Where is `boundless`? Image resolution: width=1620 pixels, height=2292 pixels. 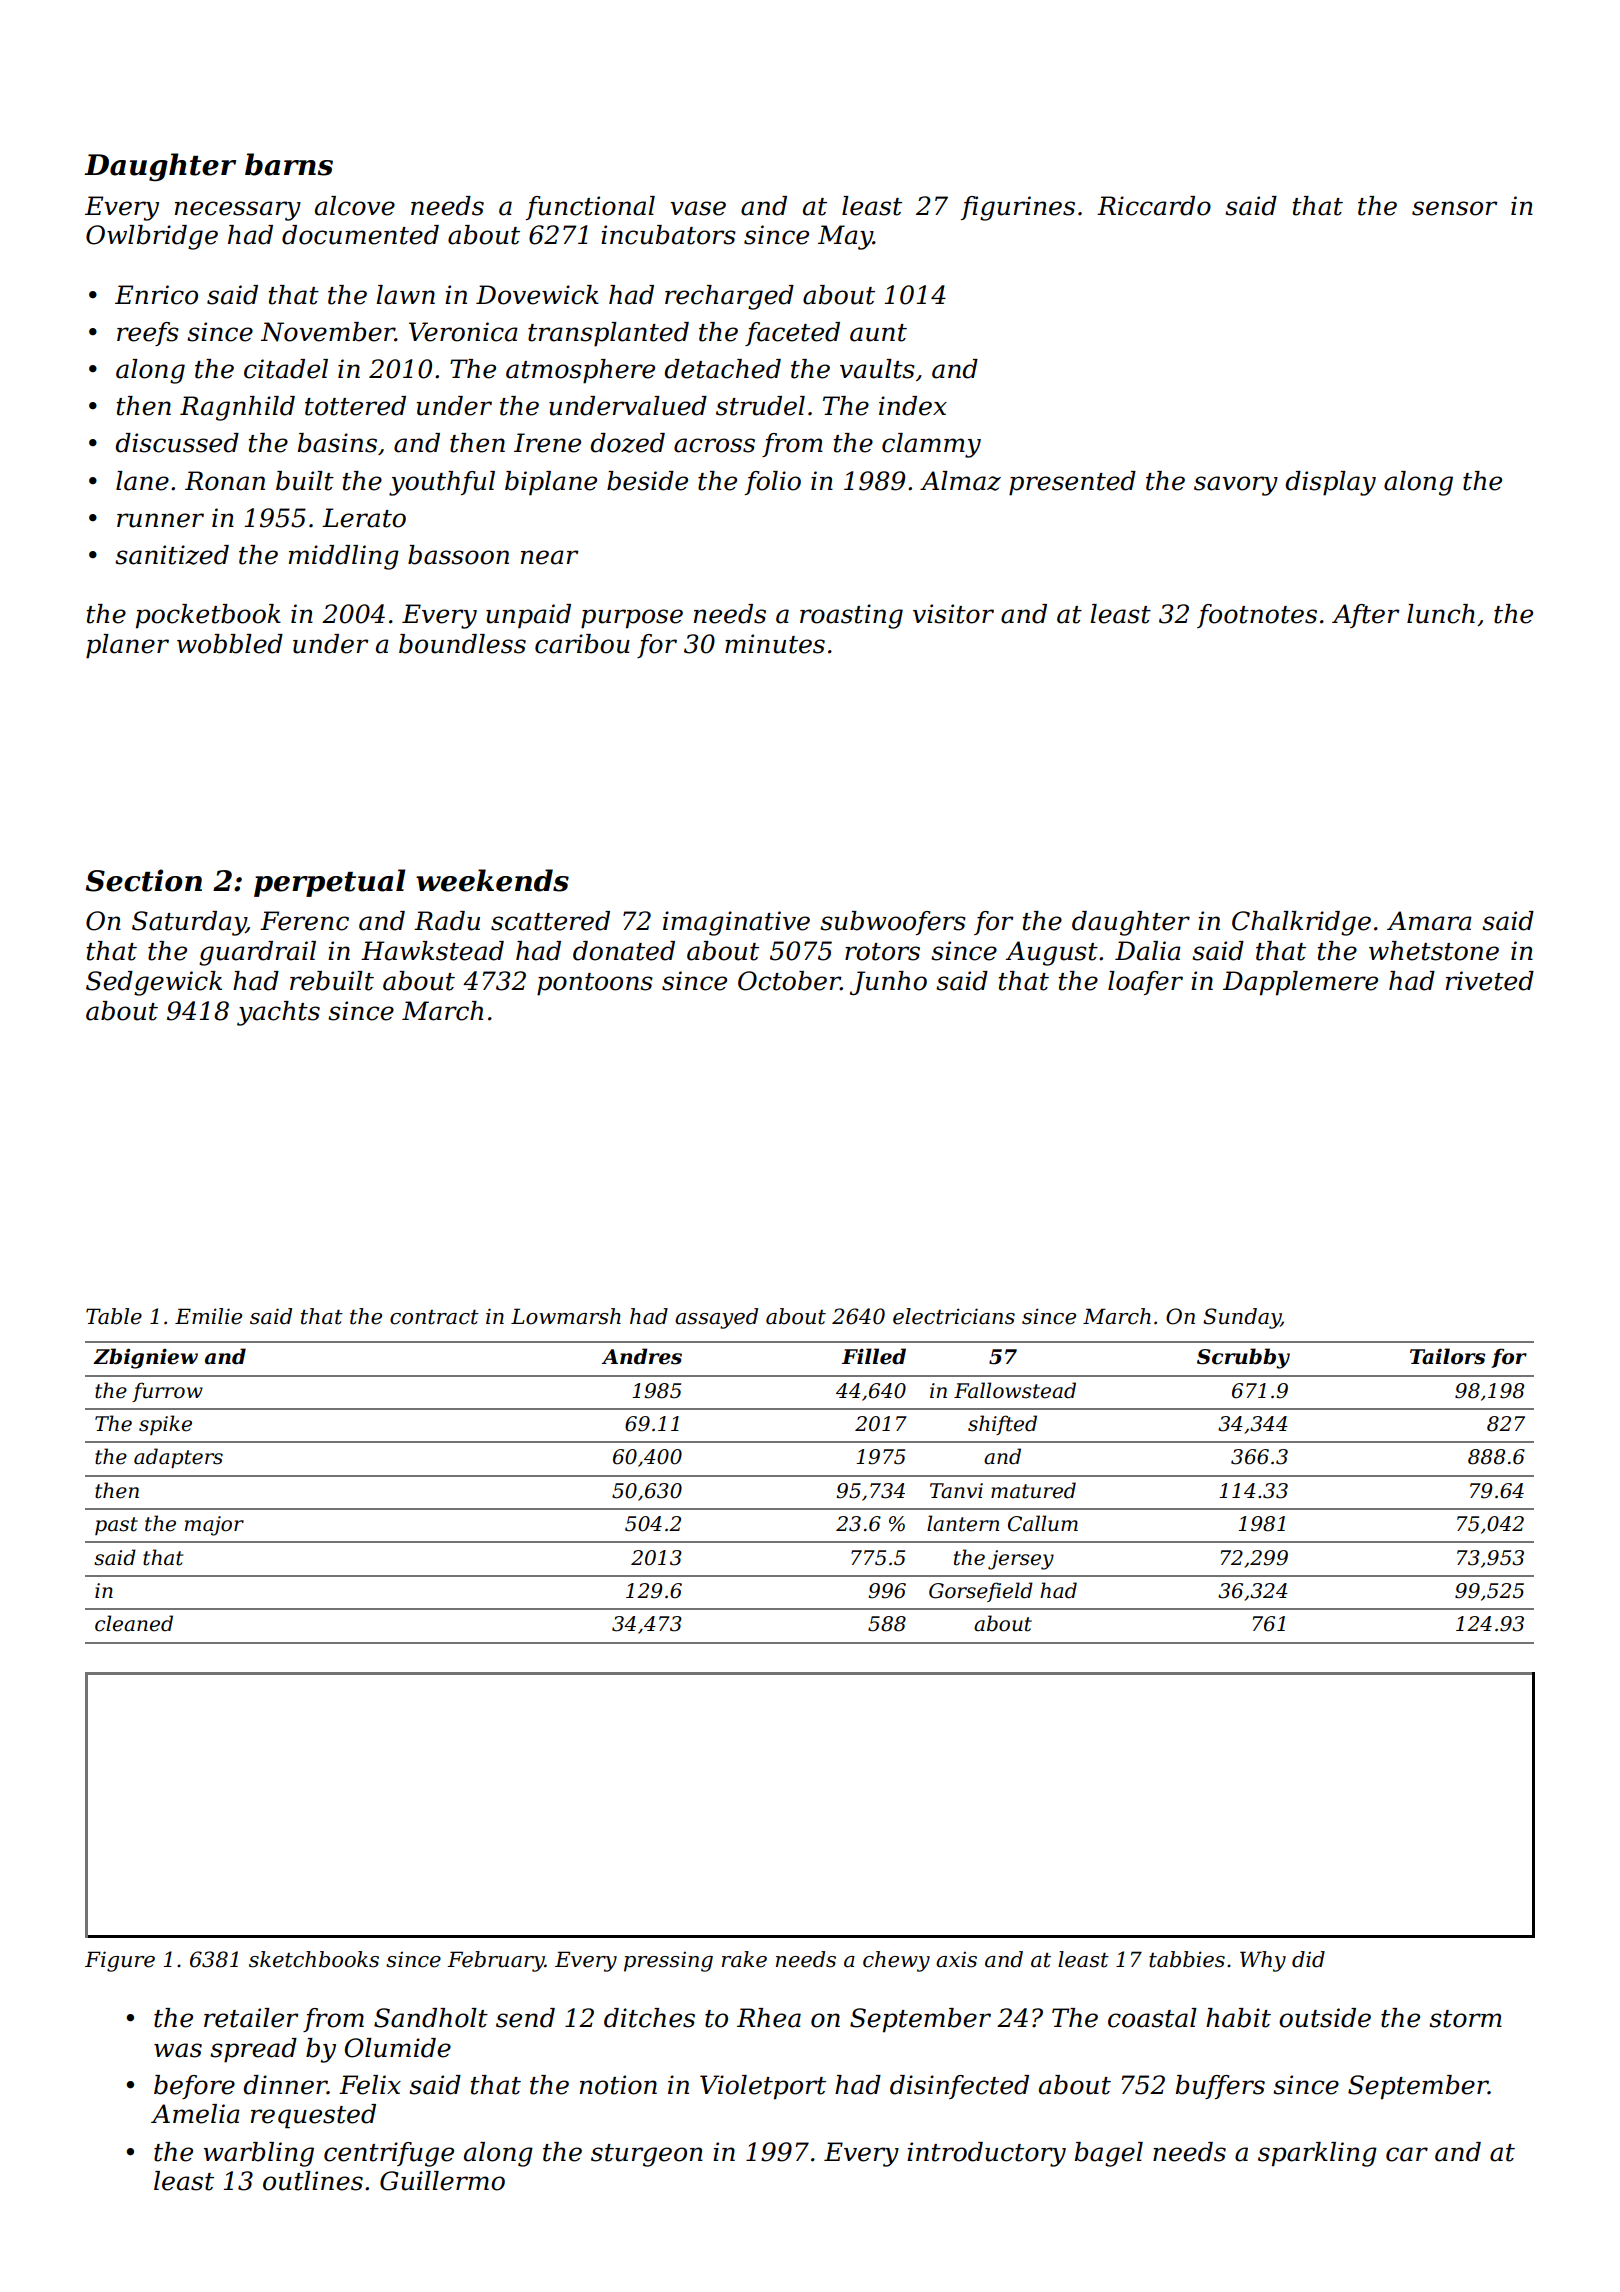 boundless is located at coordinates (462, 644).
